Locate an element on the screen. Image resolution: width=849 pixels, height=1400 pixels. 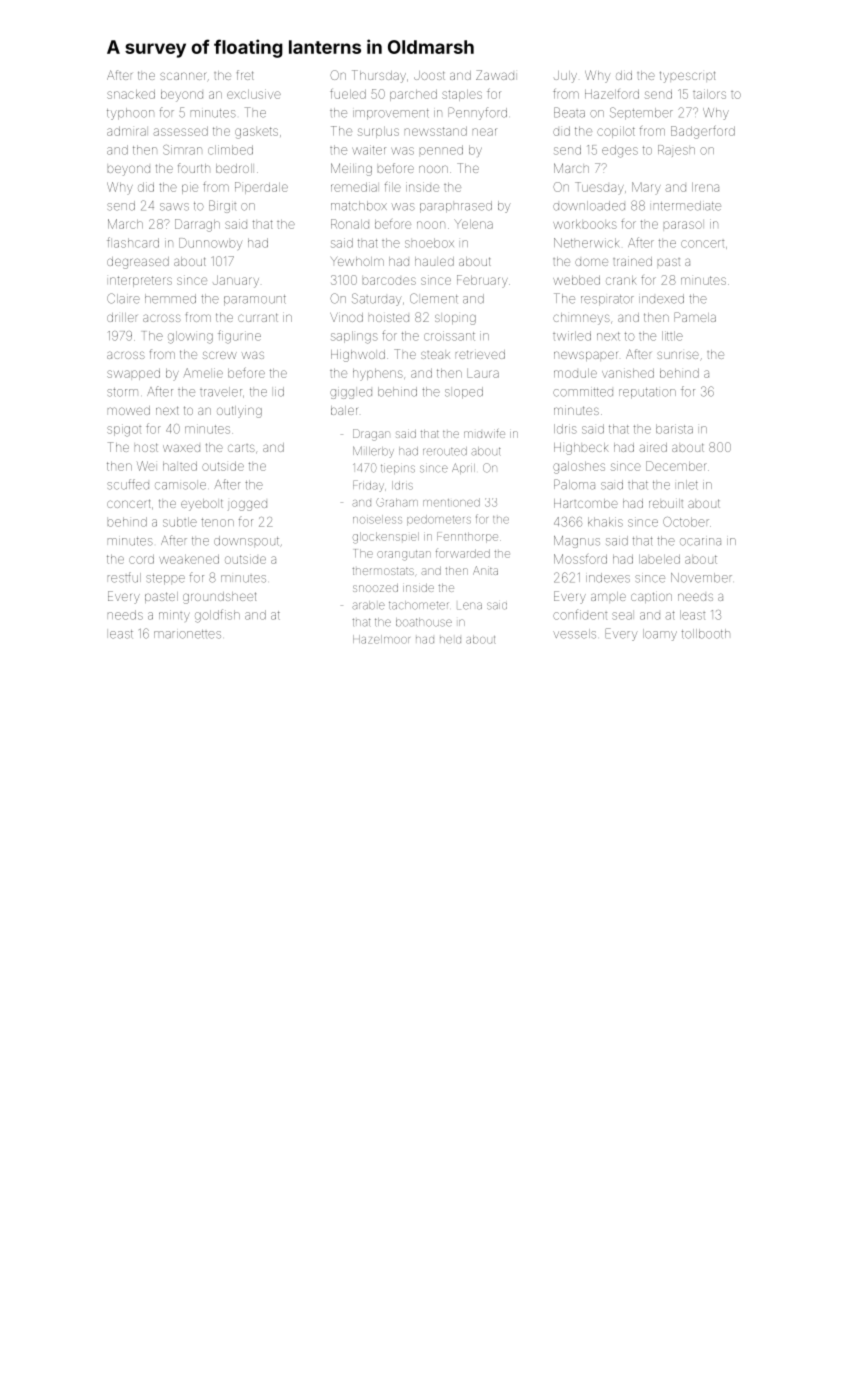
near is located at coordinates (485, 132).
